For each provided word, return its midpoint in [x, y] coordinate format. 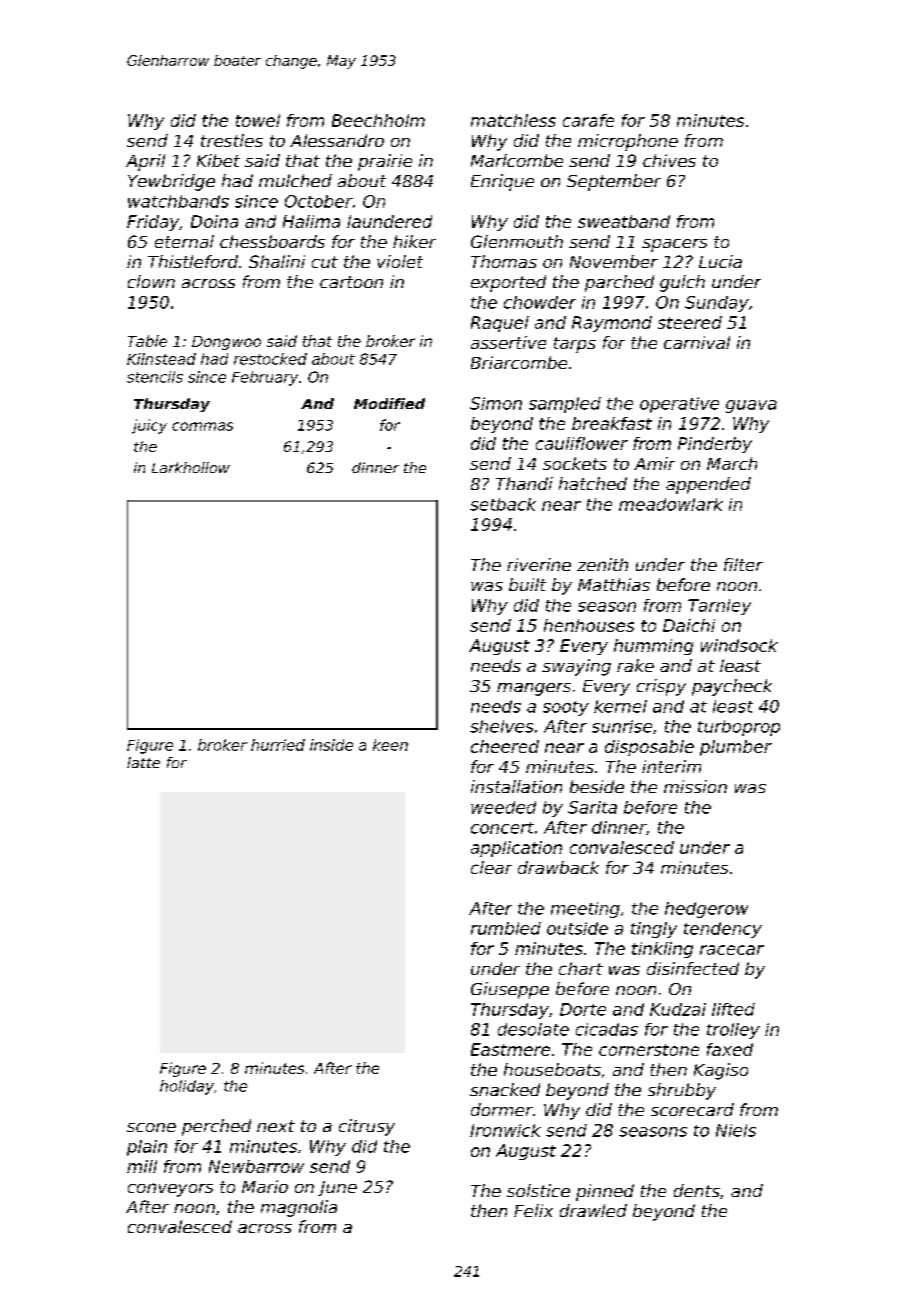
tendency [723, 930]
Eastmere [510, 1049]
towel [258, 120]
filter [743, 564]
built [527, 584]
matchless [513, 120]
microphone [628, 142]
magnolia [299, 1208]
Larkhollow [191, 467]
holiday [187, 1087]
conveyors [170, 1190]
